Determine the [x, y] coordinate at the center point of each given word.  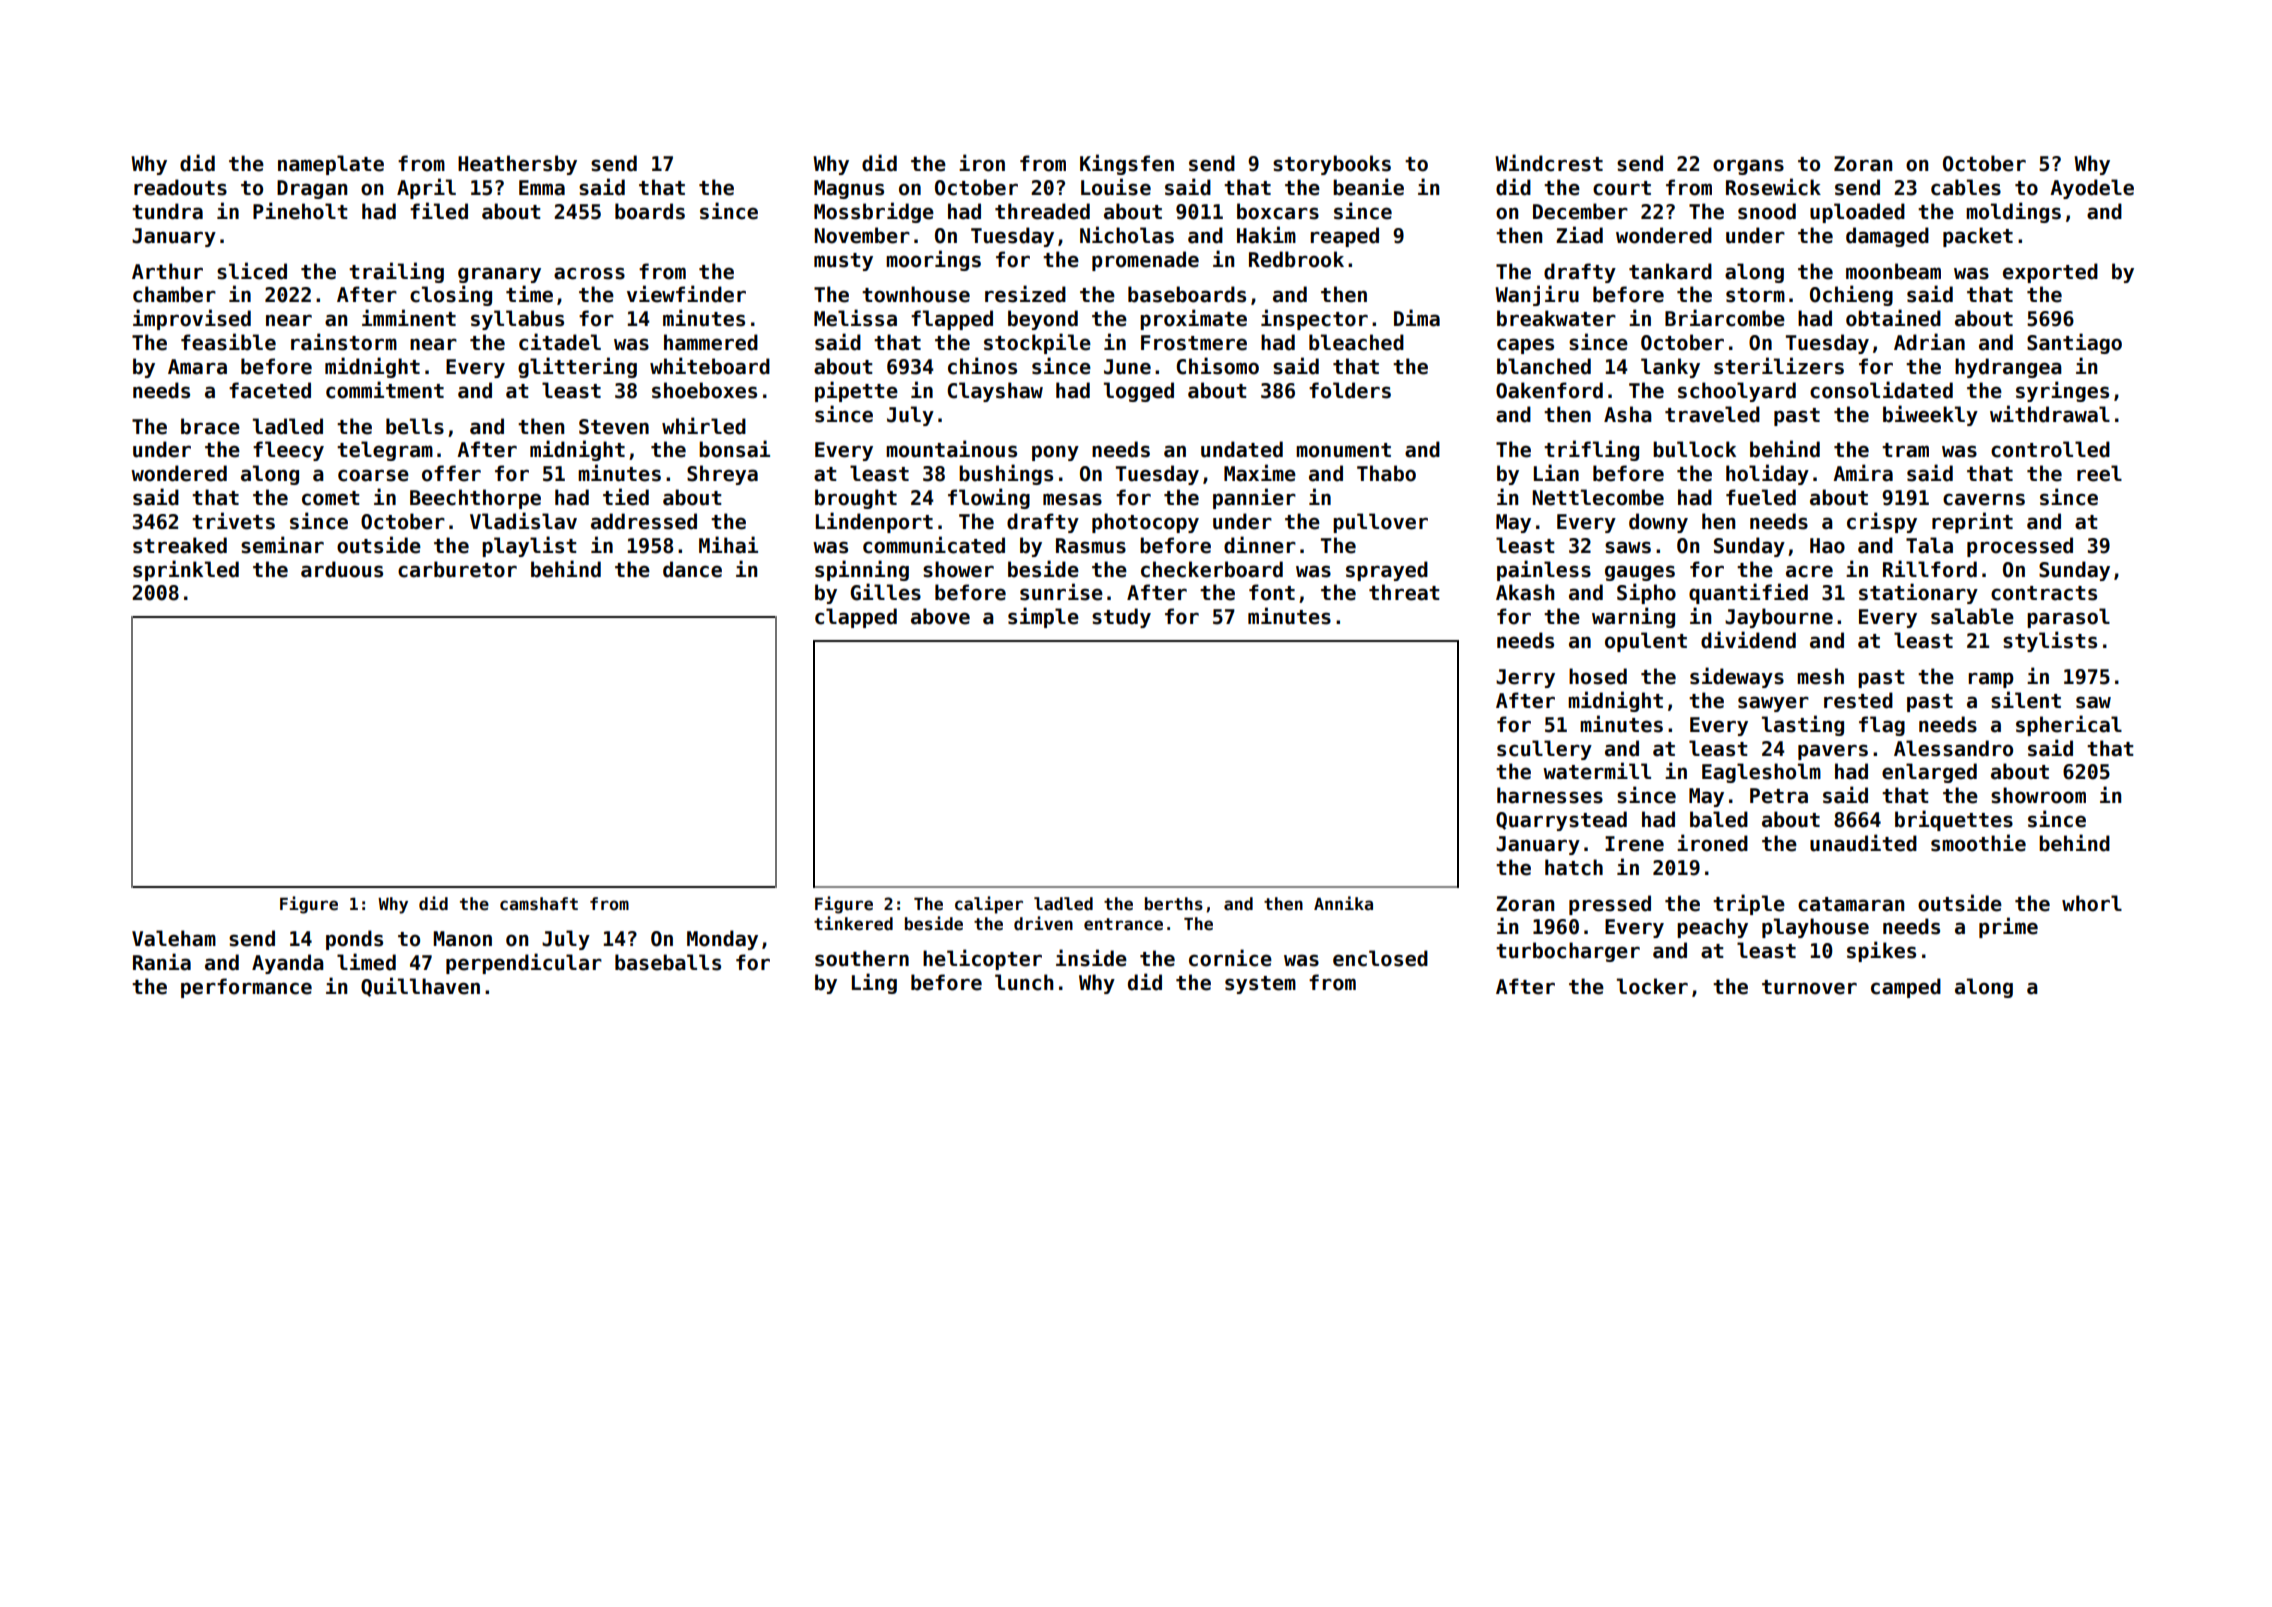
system [1260, 985]
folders [1350, 390]
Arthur [167, 271]
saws [1628, 547]
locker [1652, 986]
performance [246, 988]
